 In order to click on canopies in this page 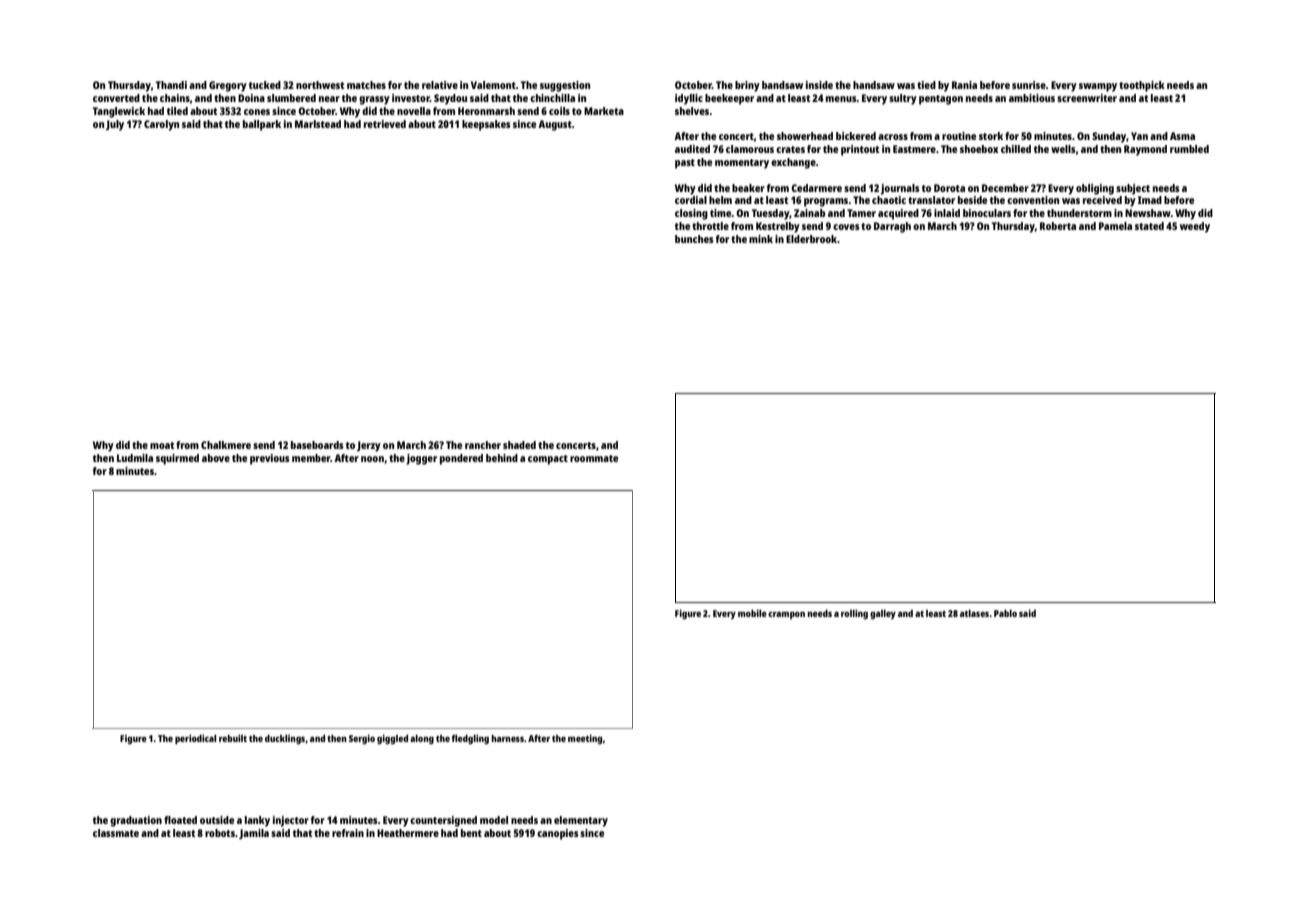, I will do `click(558, 834)`.
